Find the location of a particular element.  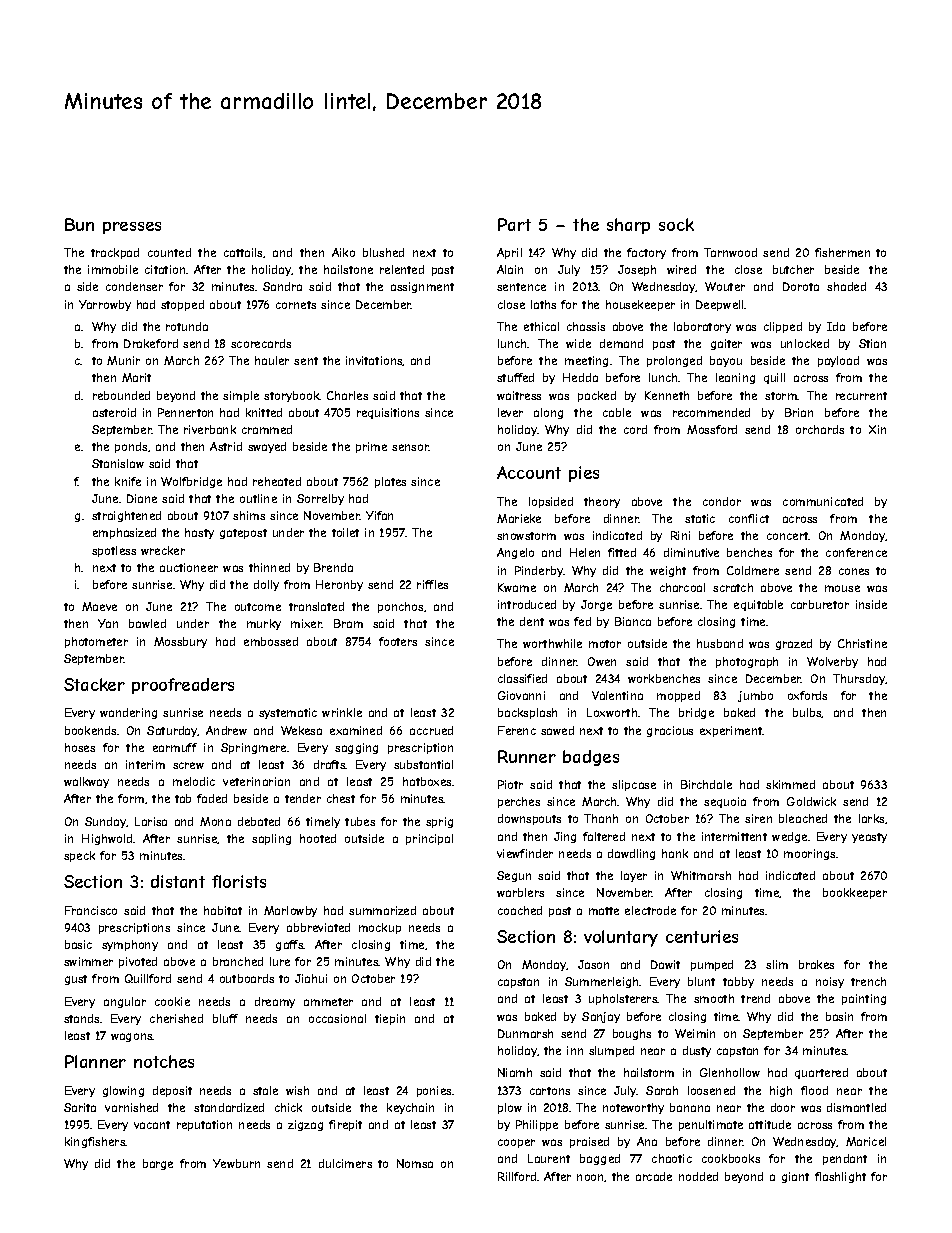

lever is located at coordinates (510, 412).
